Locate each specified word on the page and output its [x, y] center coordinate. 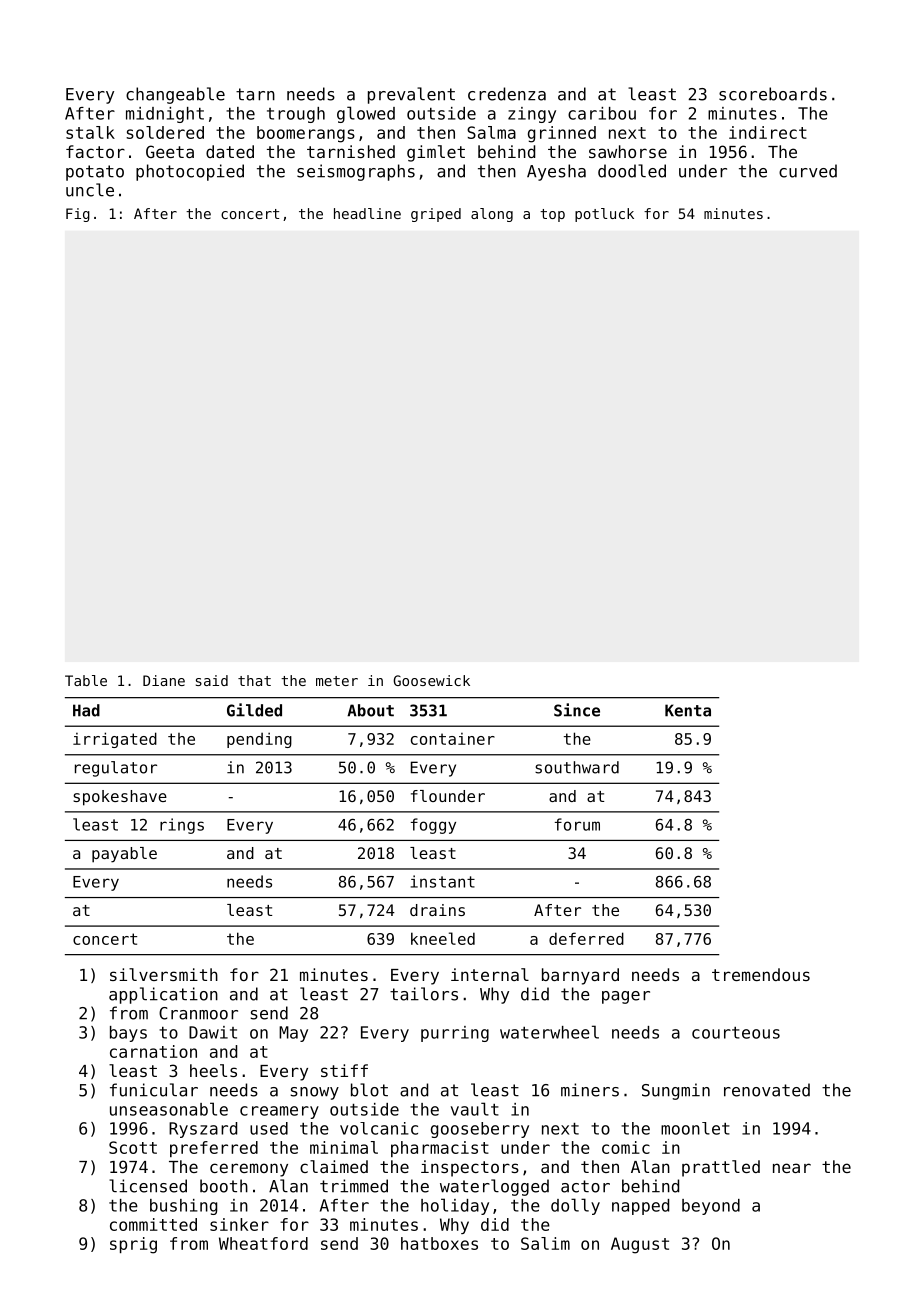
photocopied [190, 172]
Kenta [688, 710]
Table [86, 680]
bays [128, 1034]
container [453, 739]
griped [436, 215]
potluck [604, 215]
